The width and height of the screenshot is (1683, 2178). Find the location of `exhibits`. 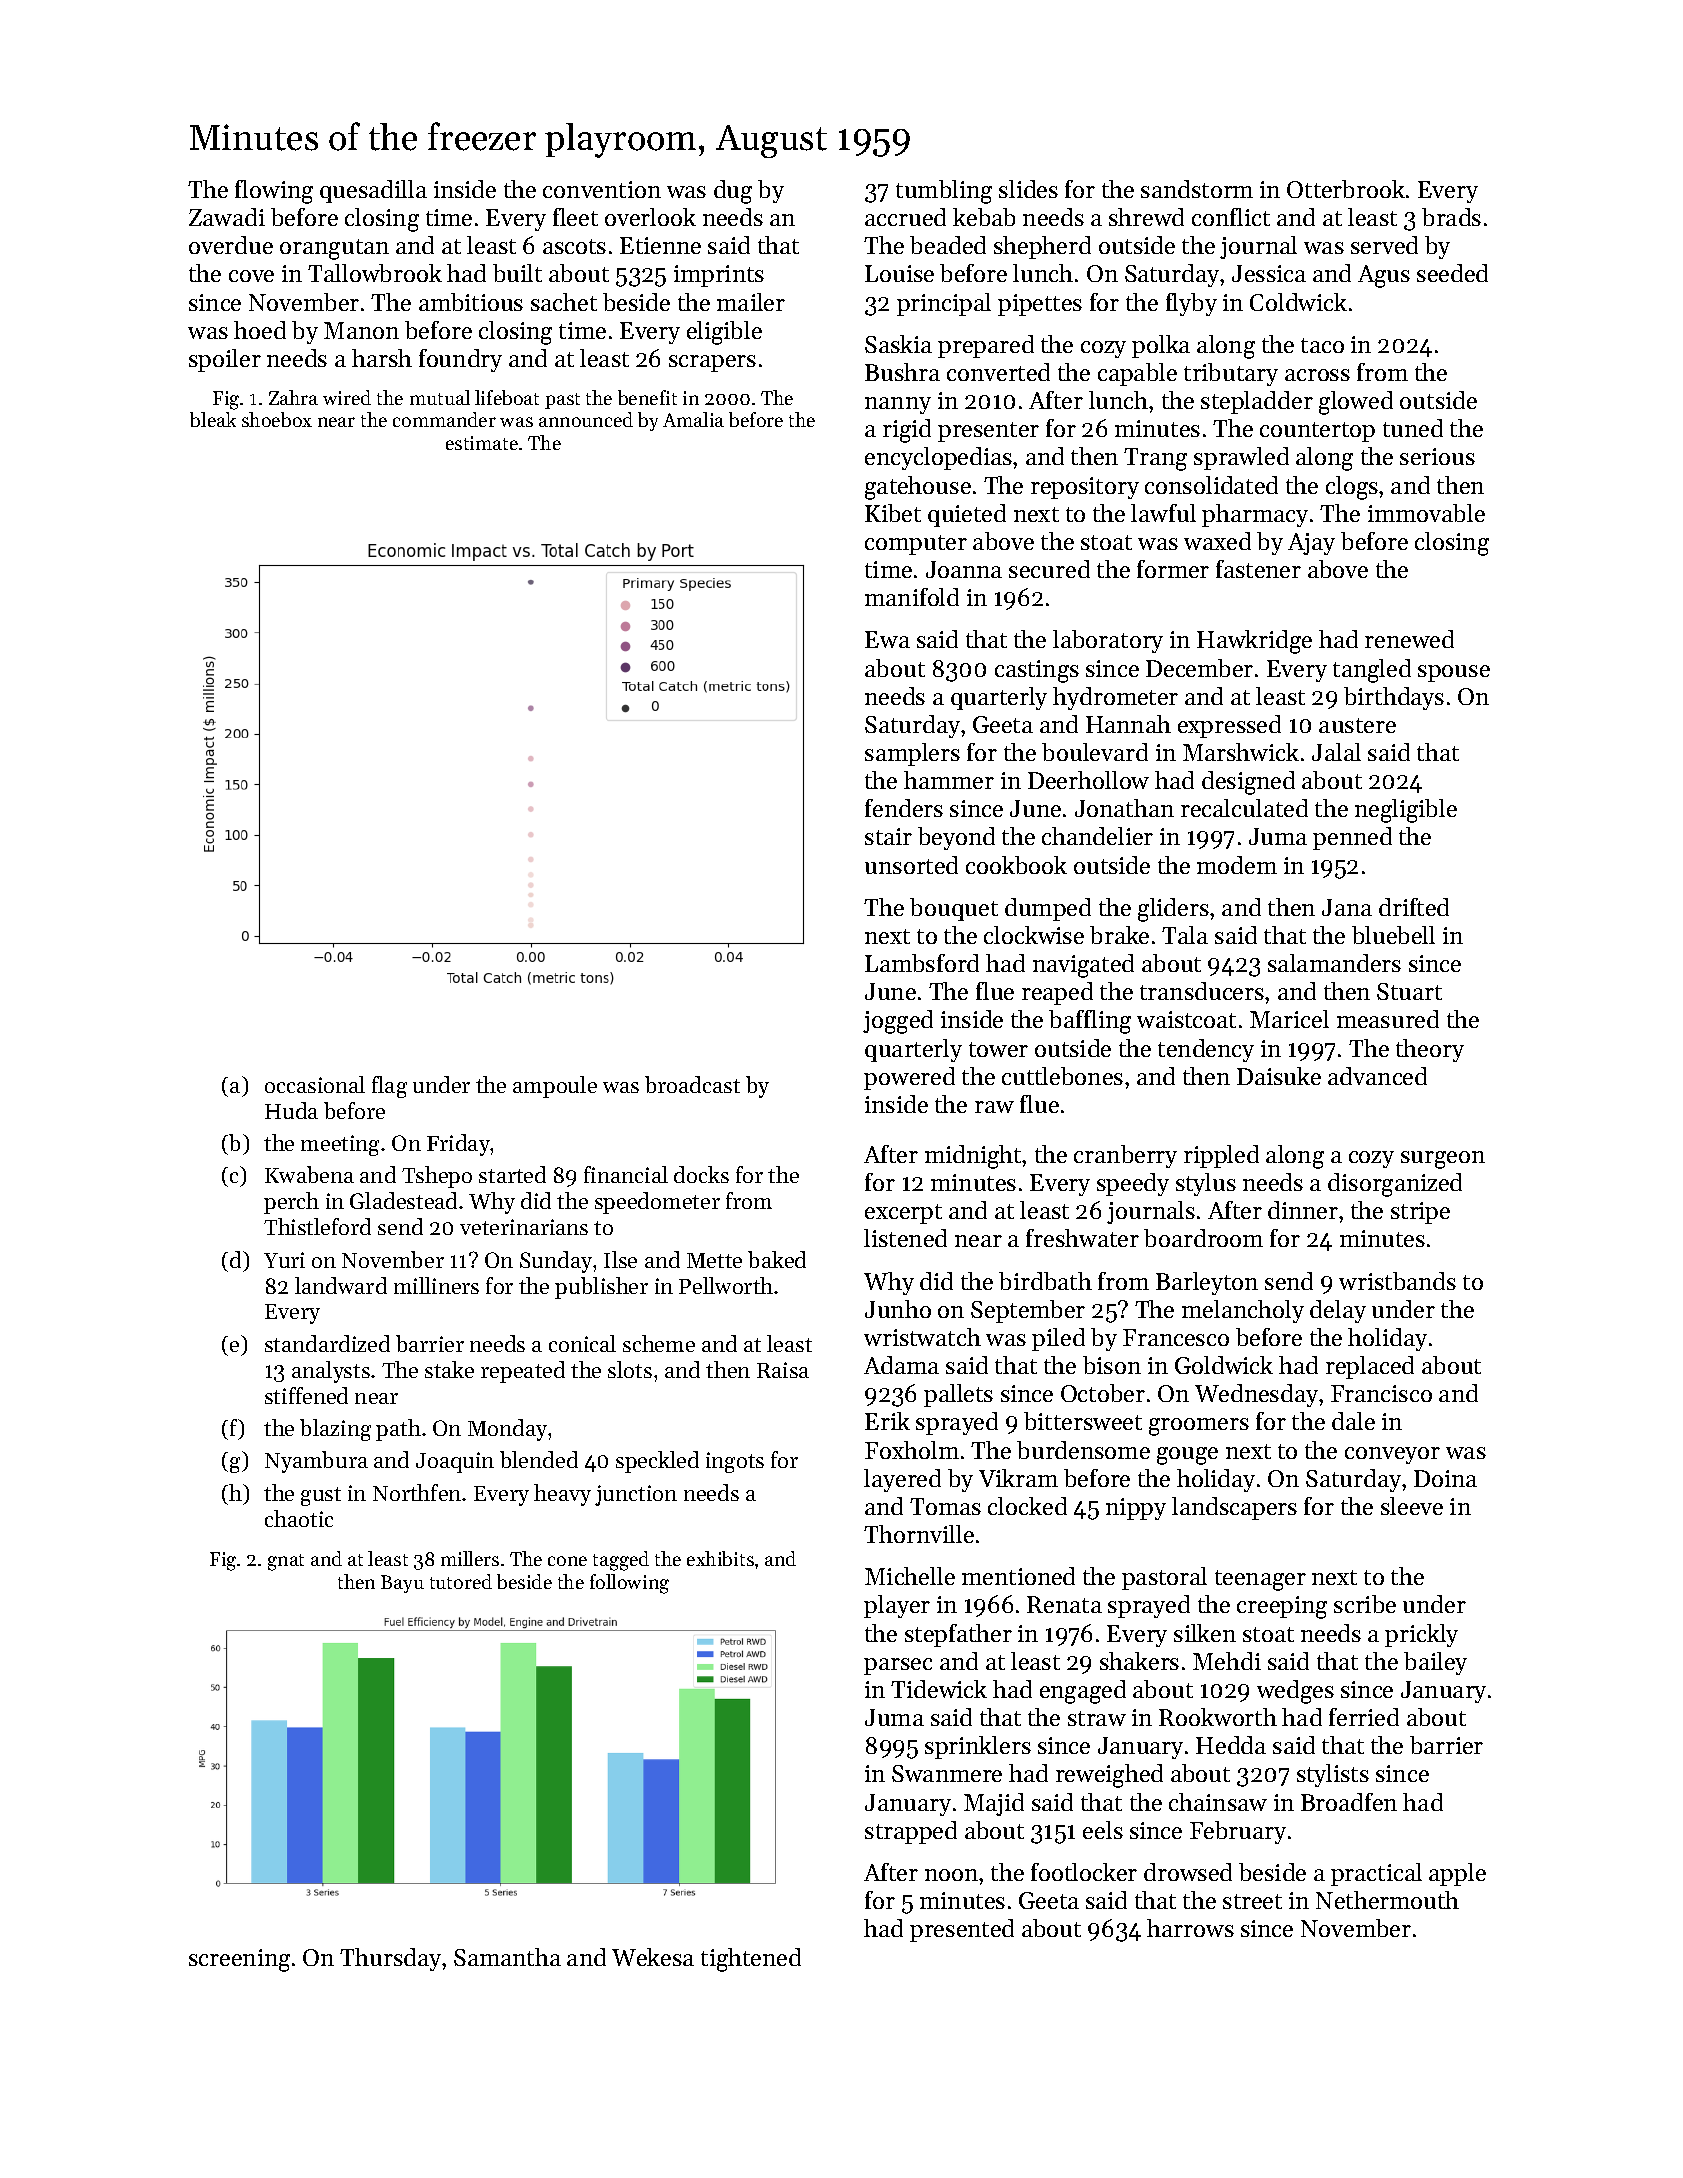

exhibits is located at coordinates (720, 1558).
